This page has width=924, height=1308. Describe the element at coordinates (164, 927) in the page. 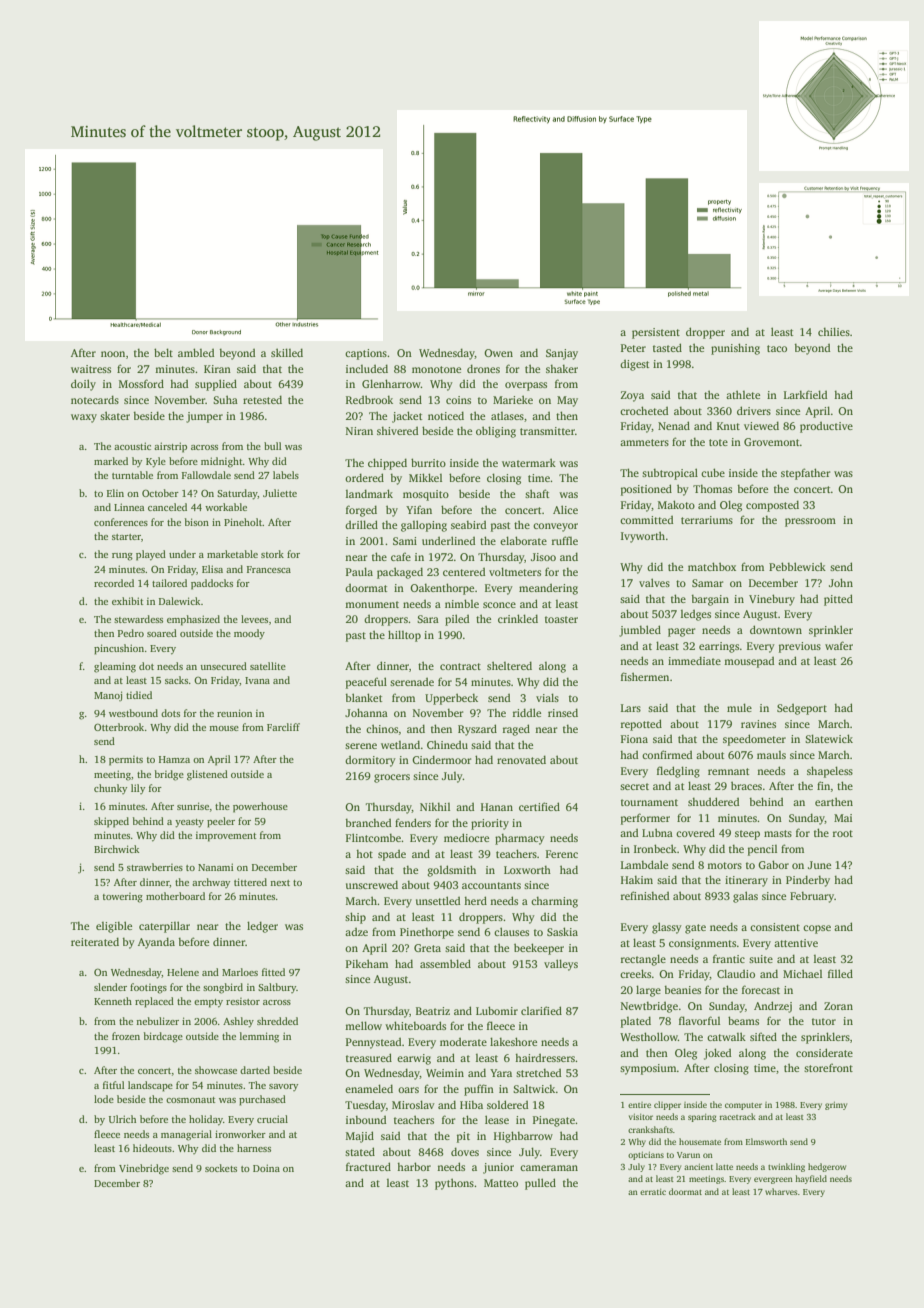

I see `caterpillar` at that location.
